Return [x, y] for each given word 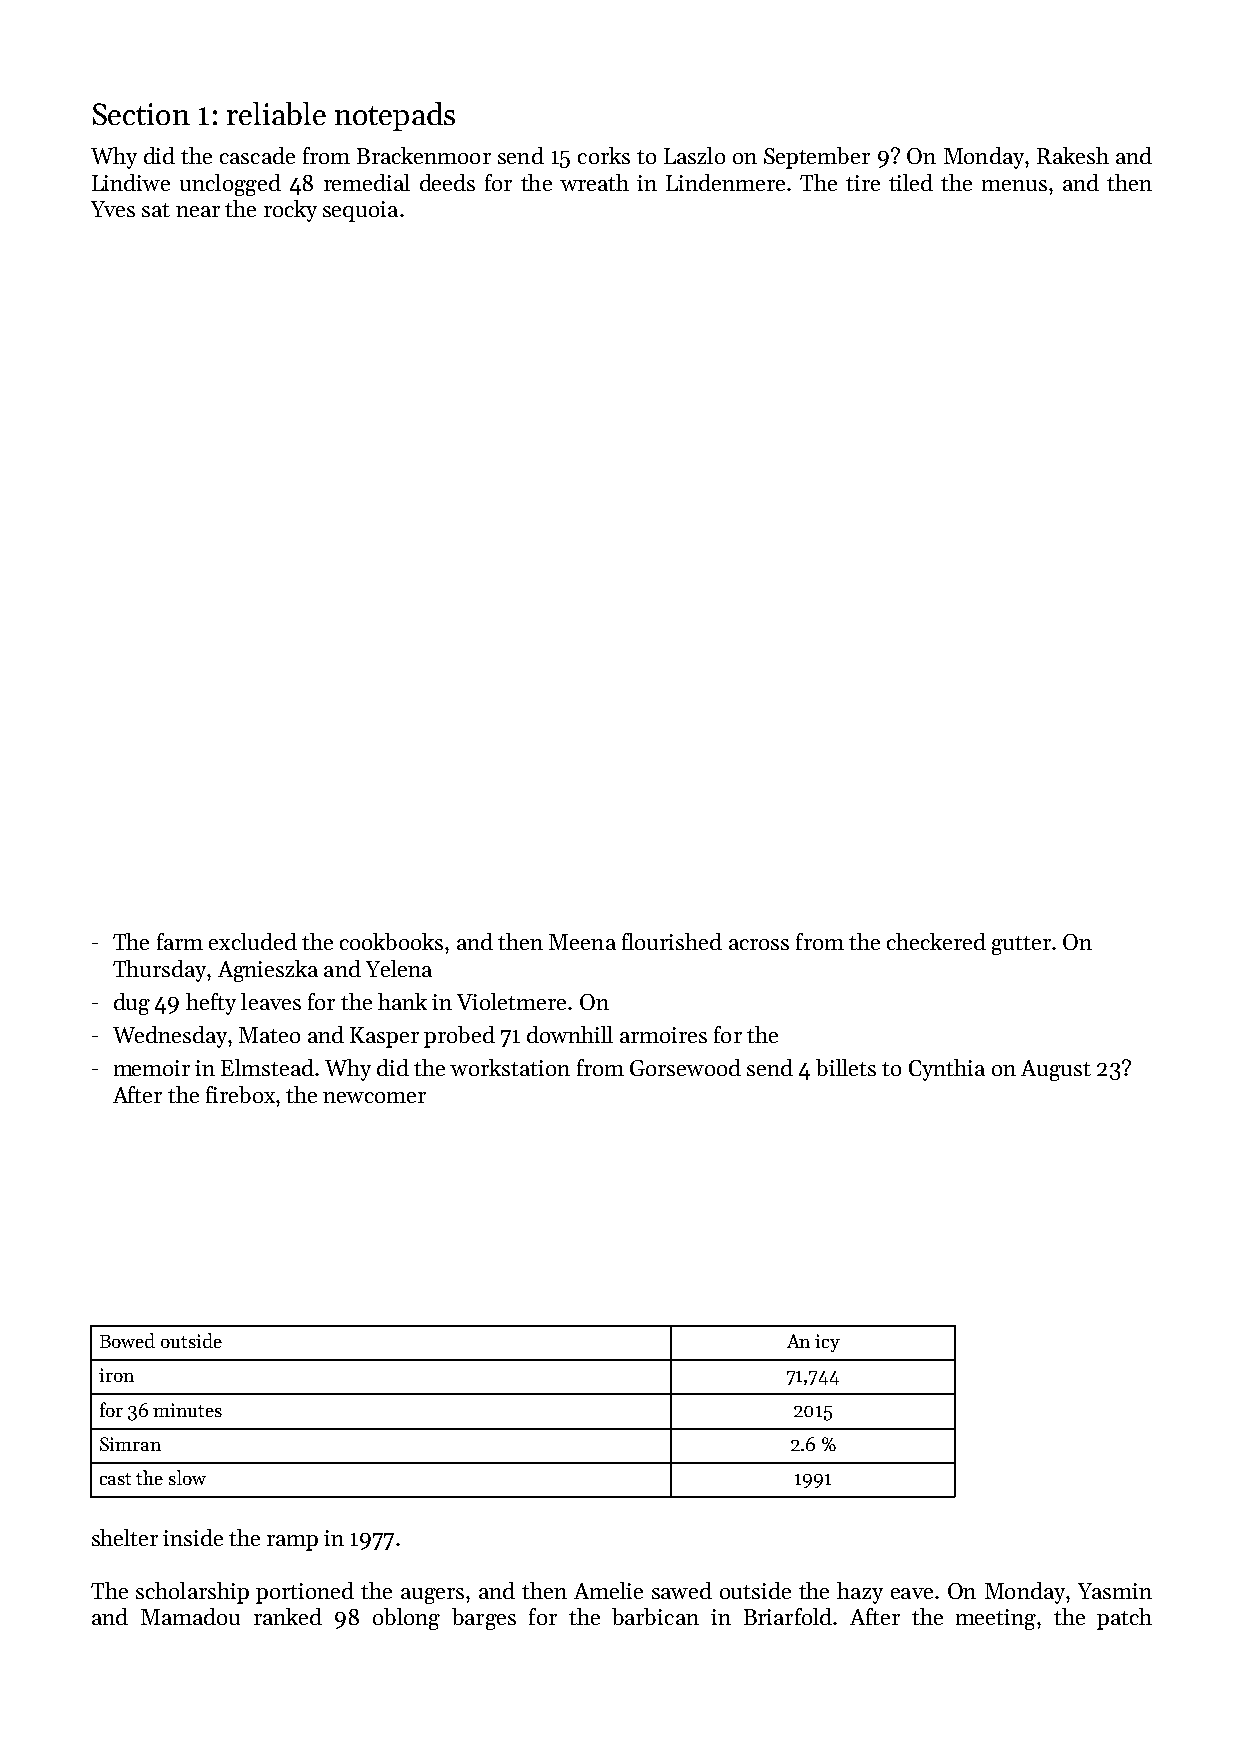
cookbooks [391, 941]
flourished [672, 941]
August [1056, 1070]
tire [863, 183]
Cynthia [947, 1070]
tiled [911, 182]
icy [827, 1343]
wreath [594, 182]
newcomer [374, 1097]
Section [141, 114]
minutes [187, 1410]
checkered [936, 941]
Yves [113, 209]
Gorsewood [685, 1067]
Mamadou [190, 1616]
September [817, 158]
